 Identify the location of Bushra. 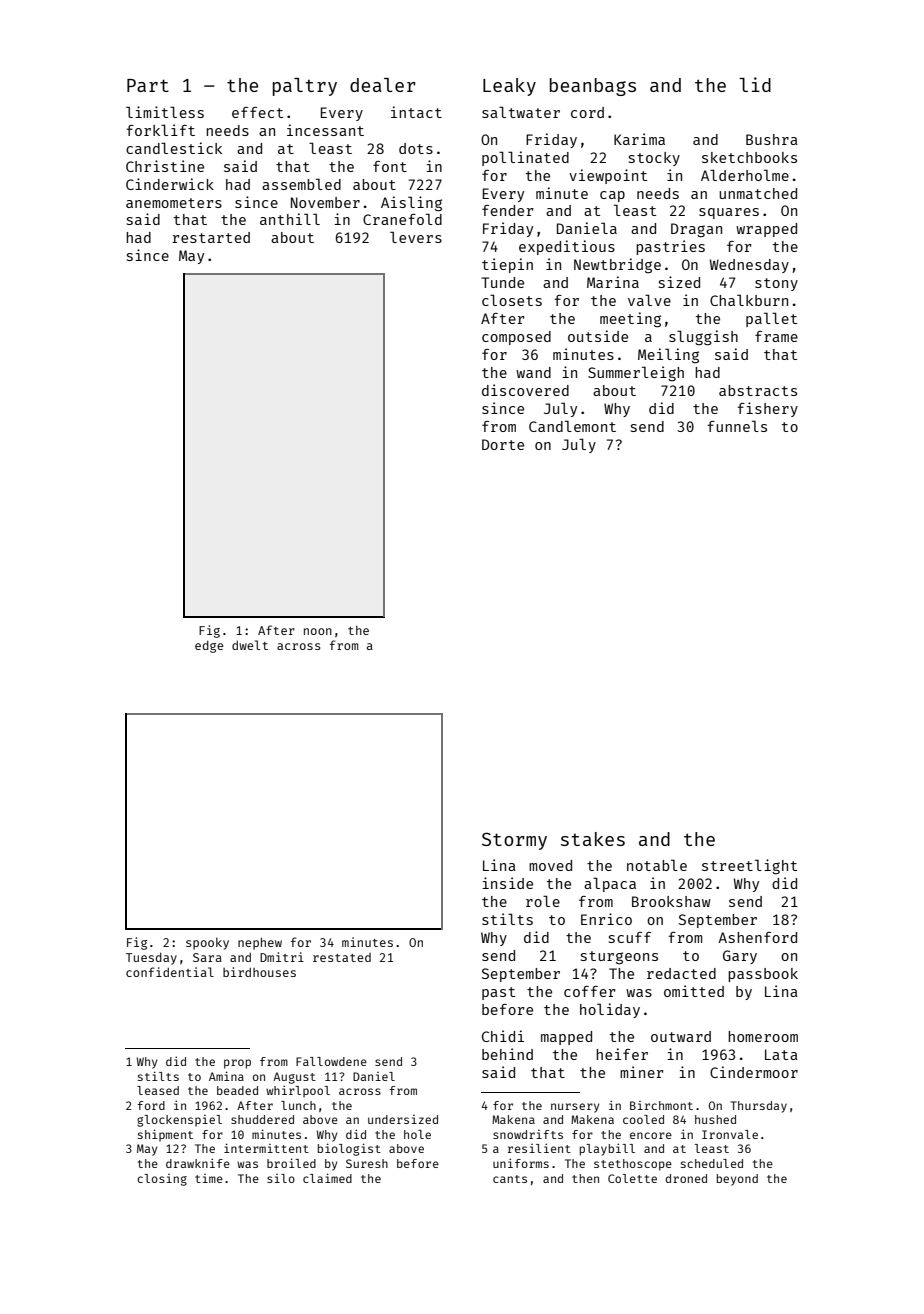
(772, 139).
